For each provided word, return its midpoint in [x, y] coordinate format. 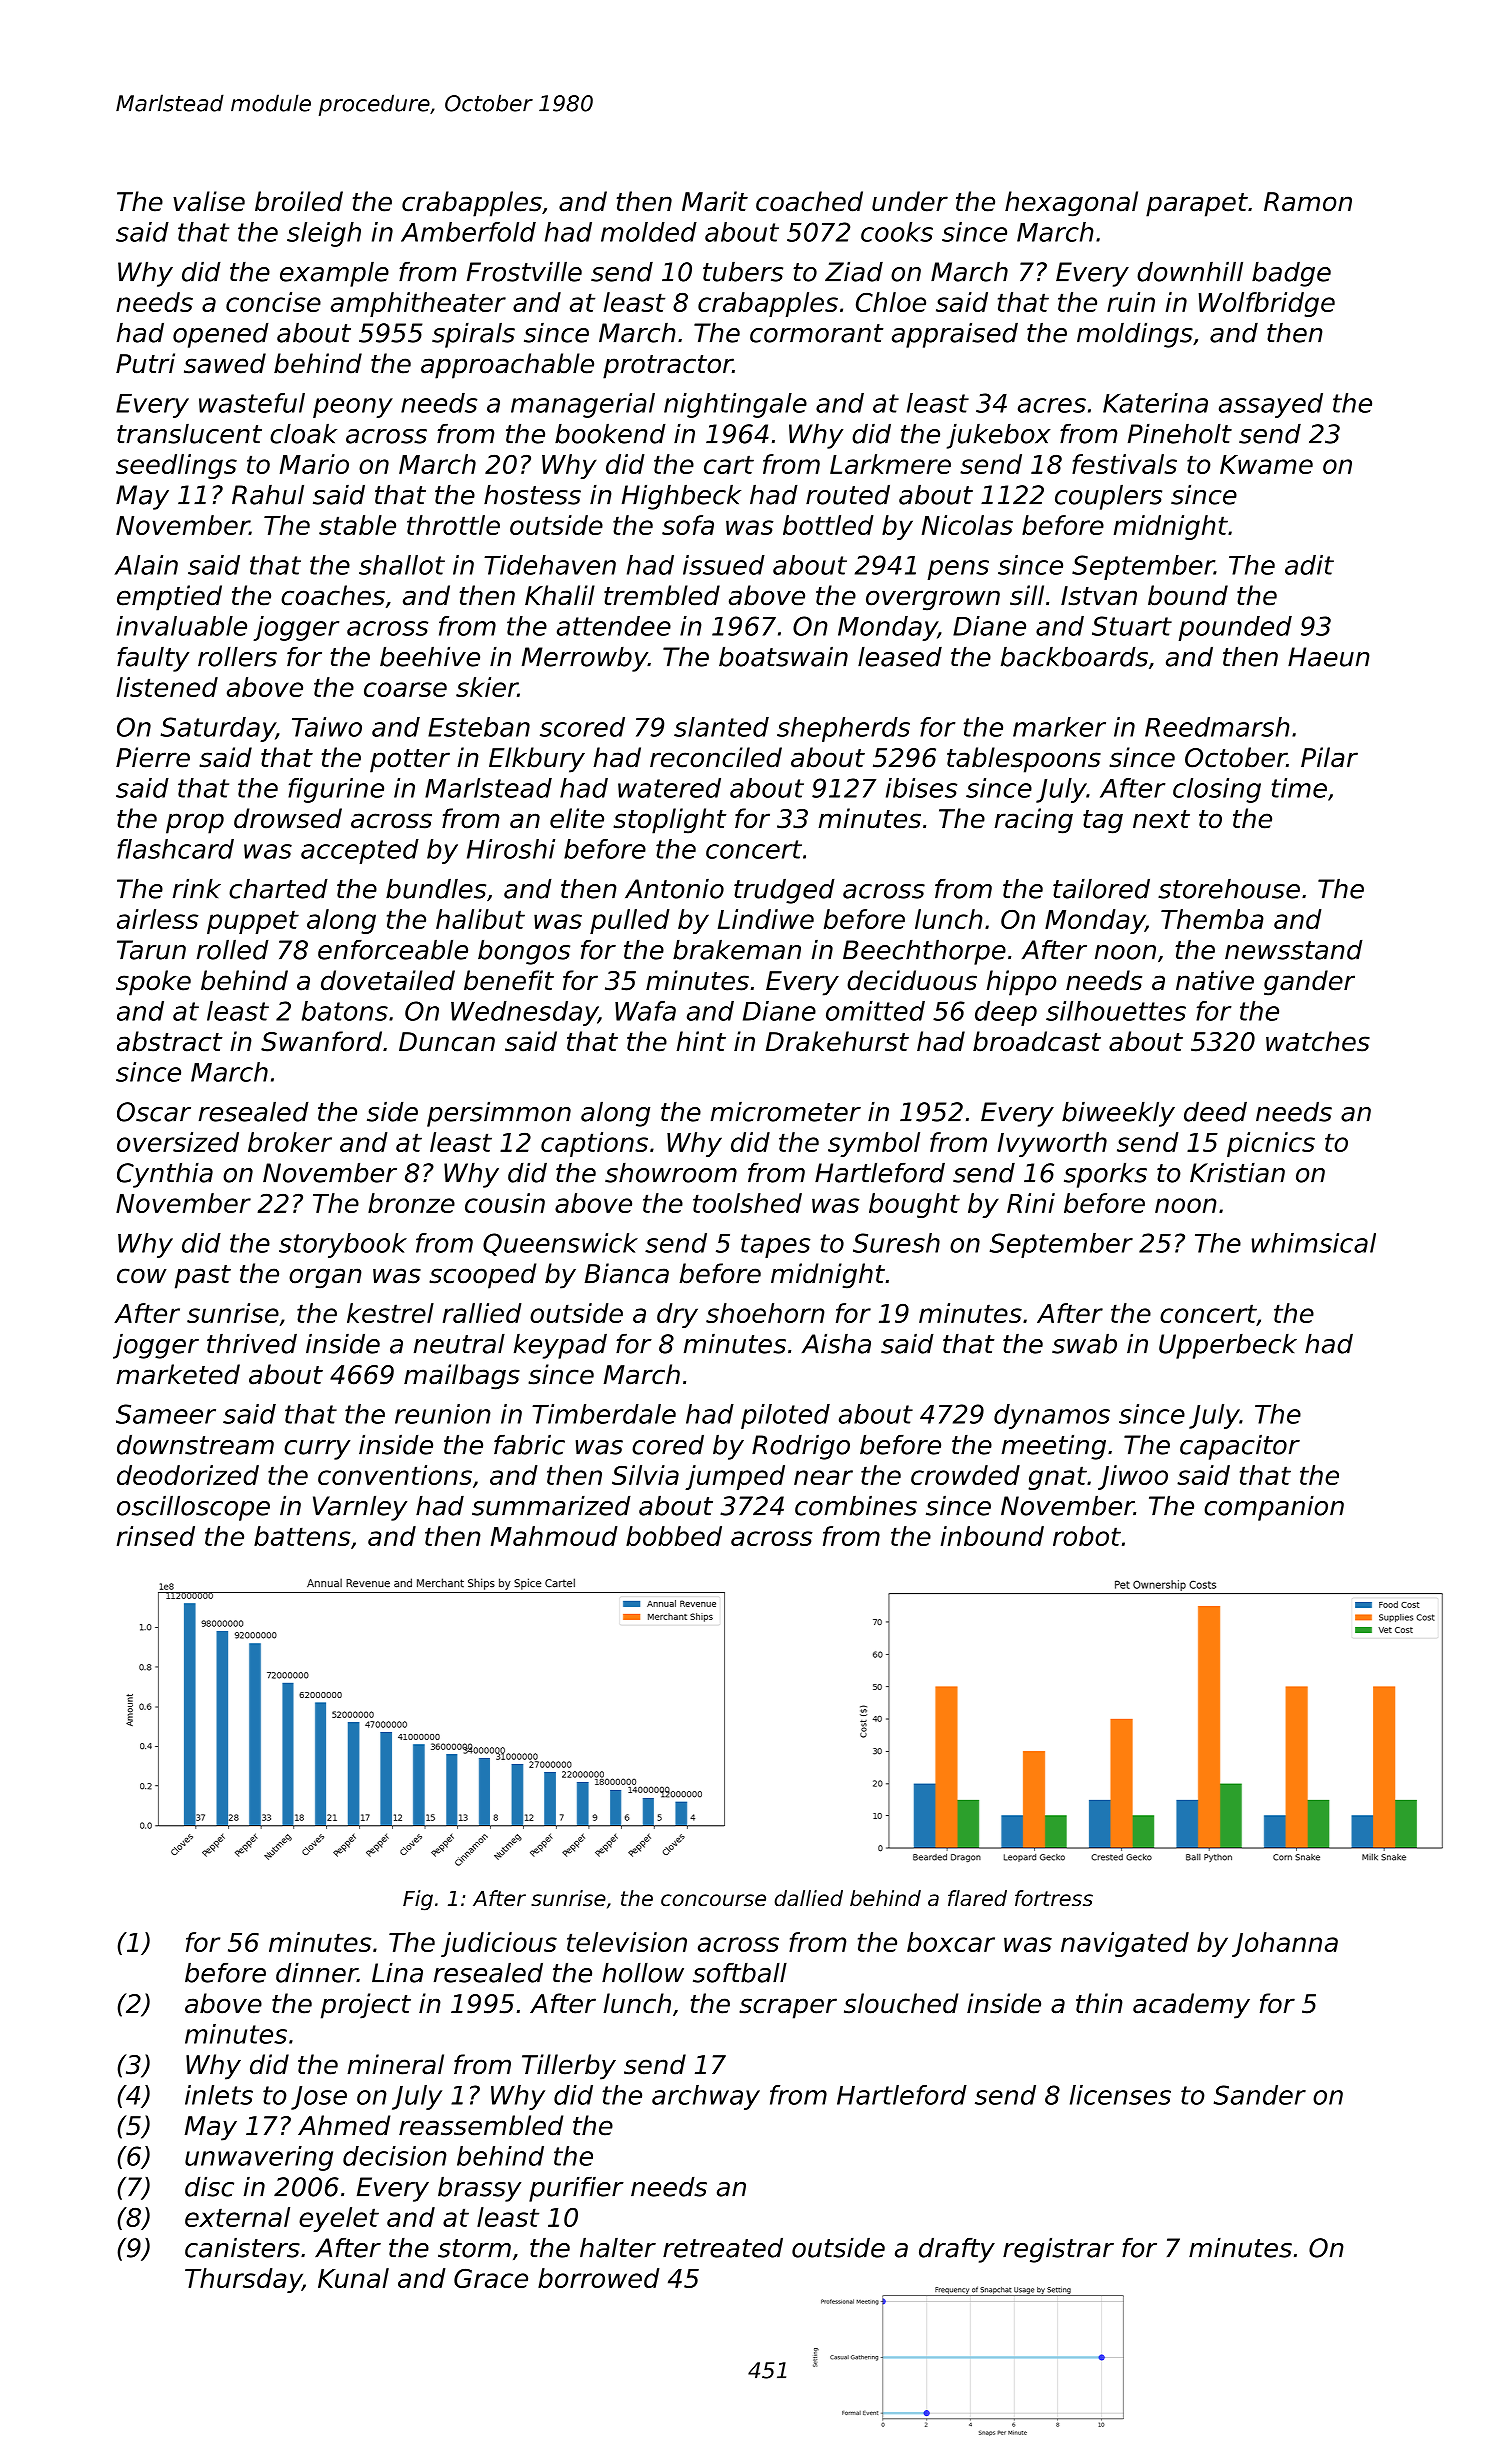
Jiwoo [1133, 1477]
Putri [145, 363]
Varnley [360, 1508]
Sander [1260, 2095]
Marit [715, 201]
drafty [957, 2250]
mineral [396, 2064]
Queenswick [560, 1244]
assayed [1271, 405]
